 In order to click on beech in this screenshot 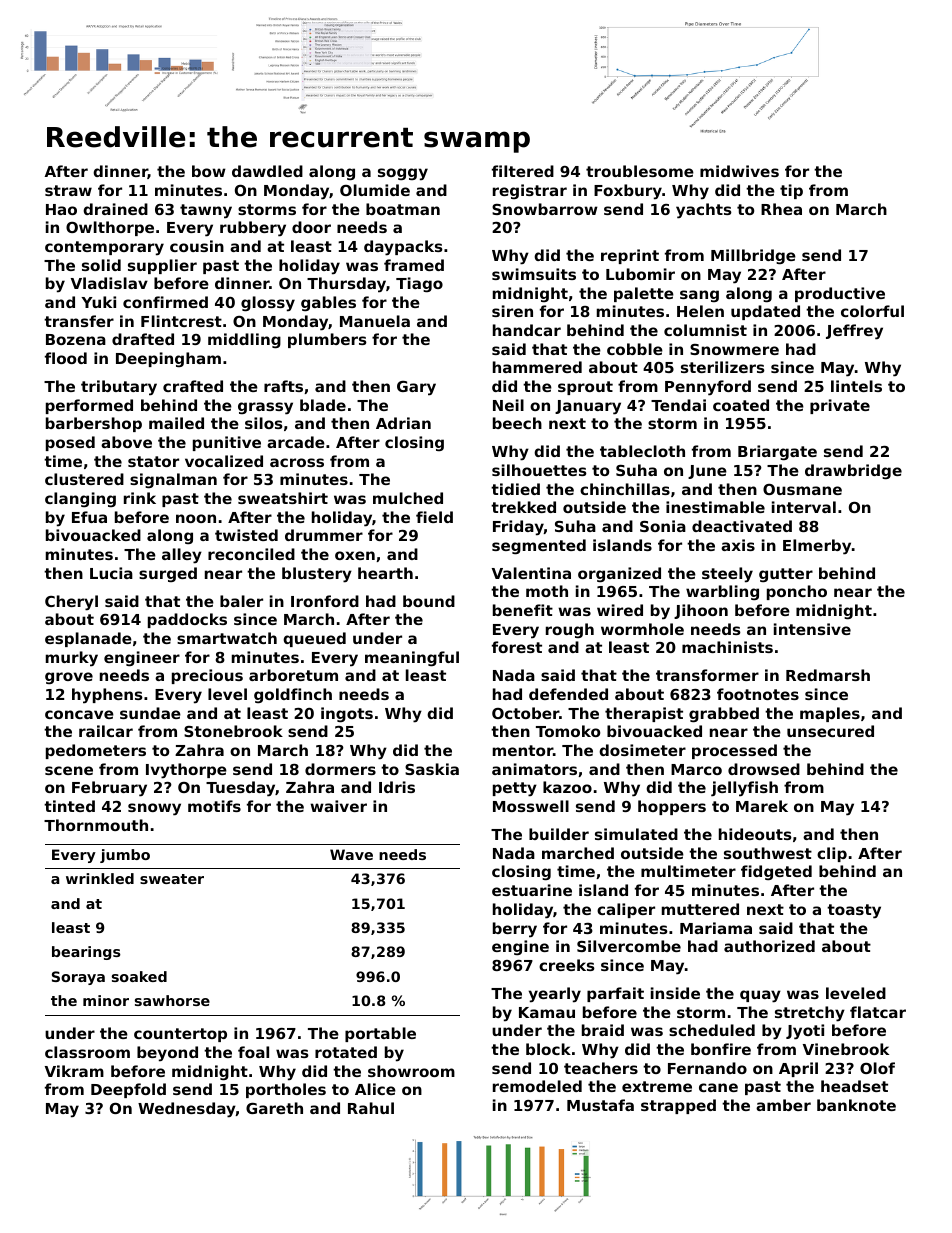, I will do `click(517, 423)`.
